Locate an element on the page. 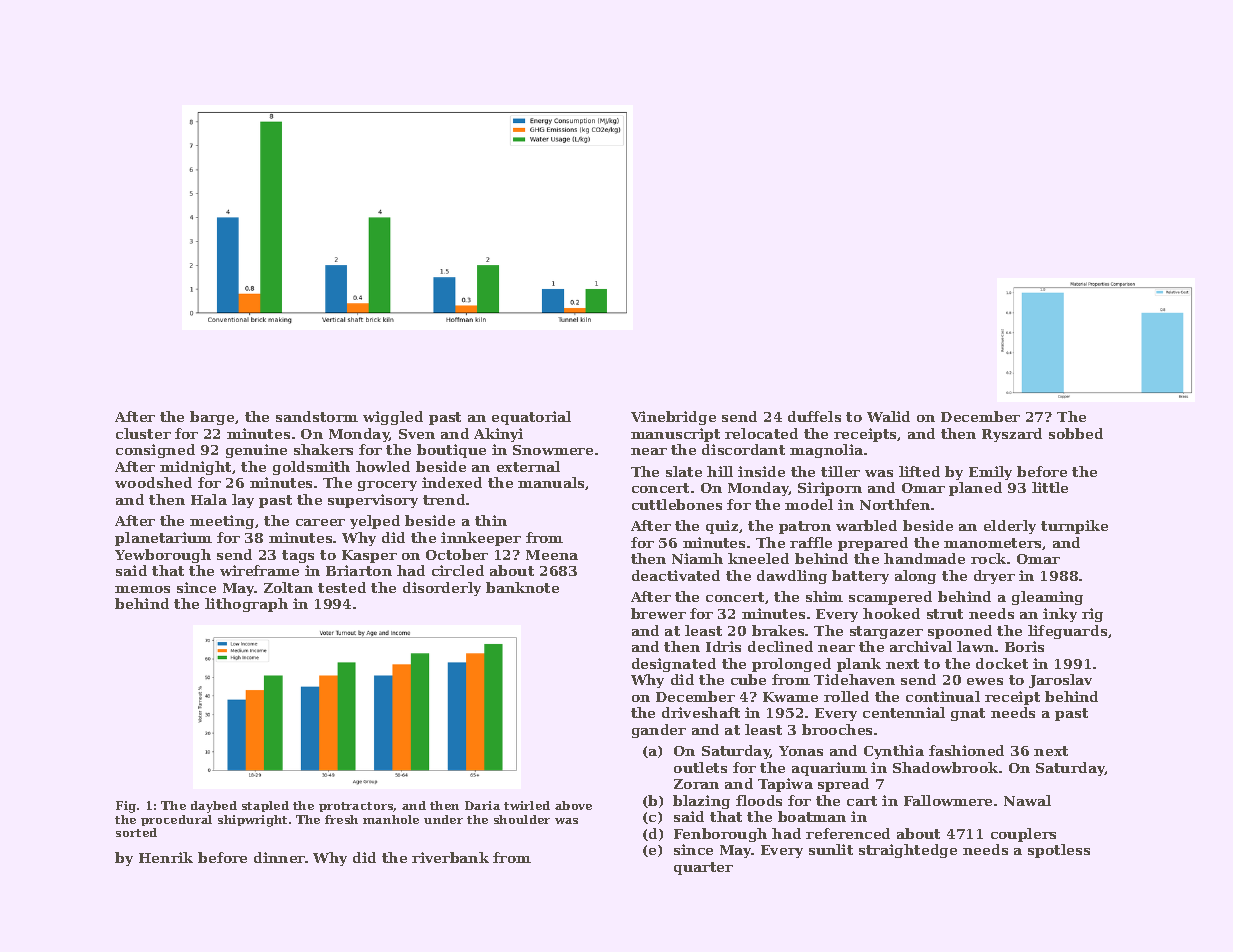 The height and width of the page is (952, 1233). dinner is located at coordinates (279, 857).
